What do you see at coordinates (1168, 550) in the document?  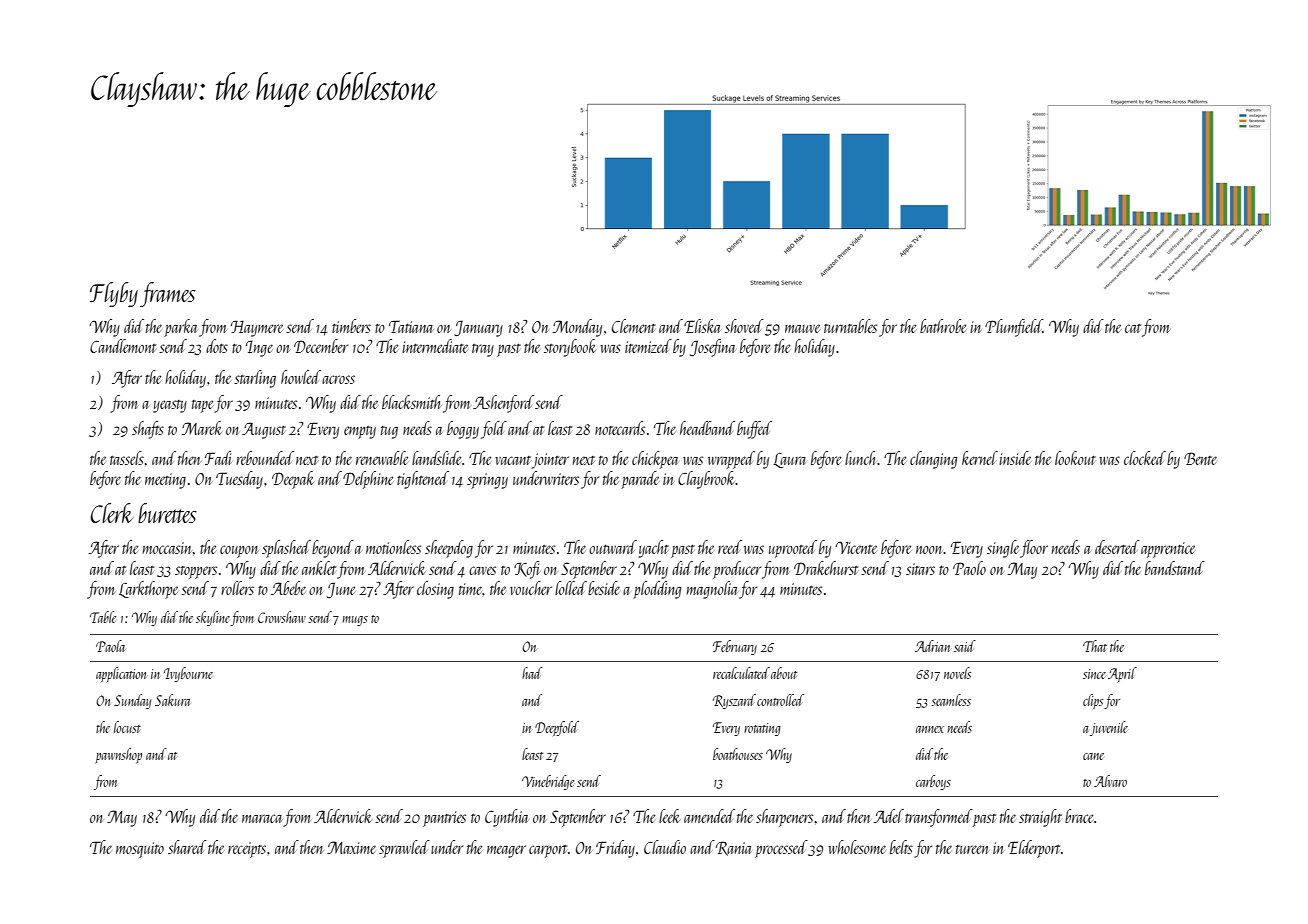 I see `apprentice` at bounding box center [1168, 550].
